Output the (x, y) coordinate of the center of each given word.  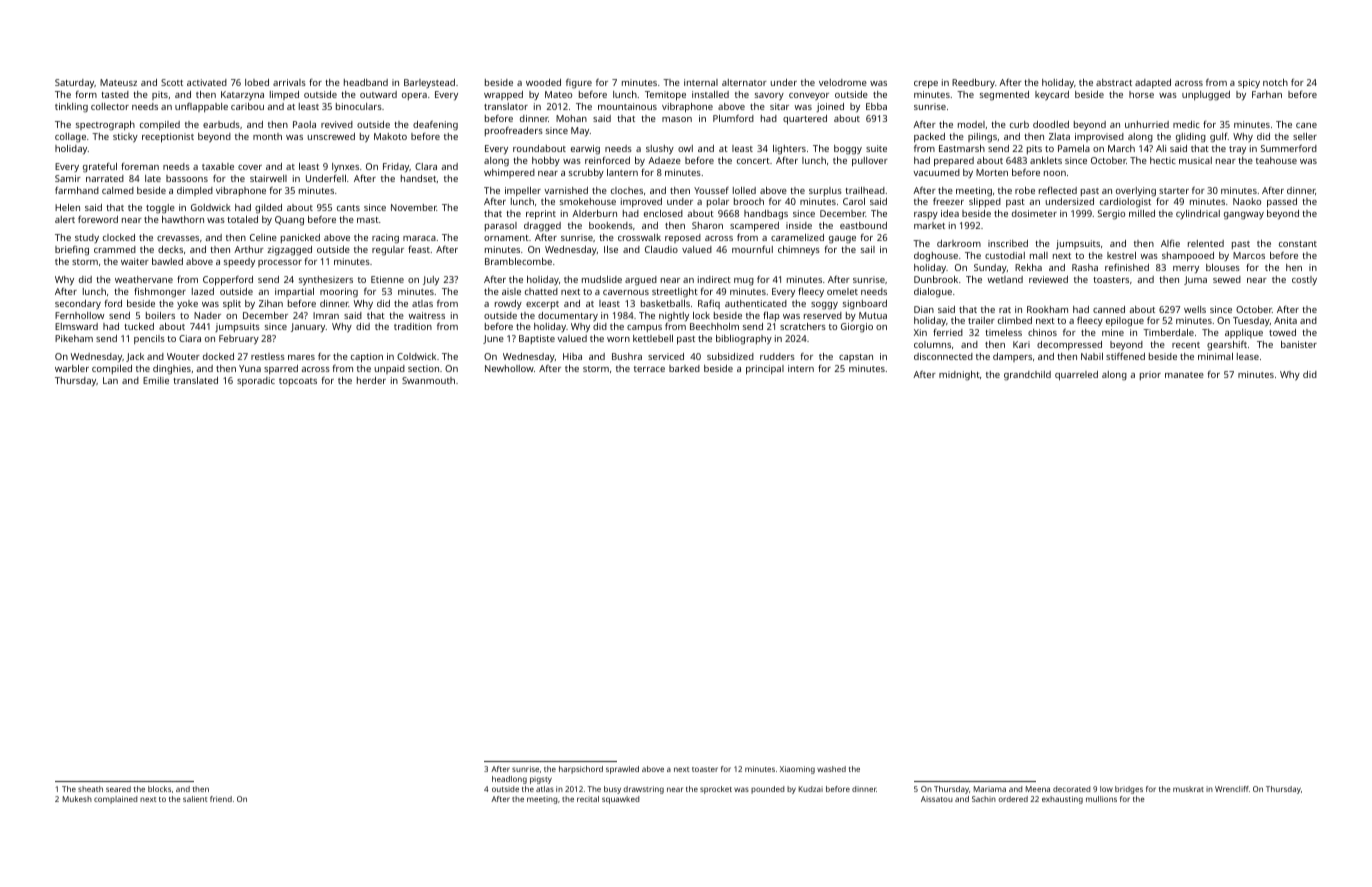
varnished (566, 190)
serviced (666, 356)
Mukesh (77, 799)
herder (371, 380)
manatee (1184, 375)
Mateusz (118, 82)
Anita (1285, 320)
